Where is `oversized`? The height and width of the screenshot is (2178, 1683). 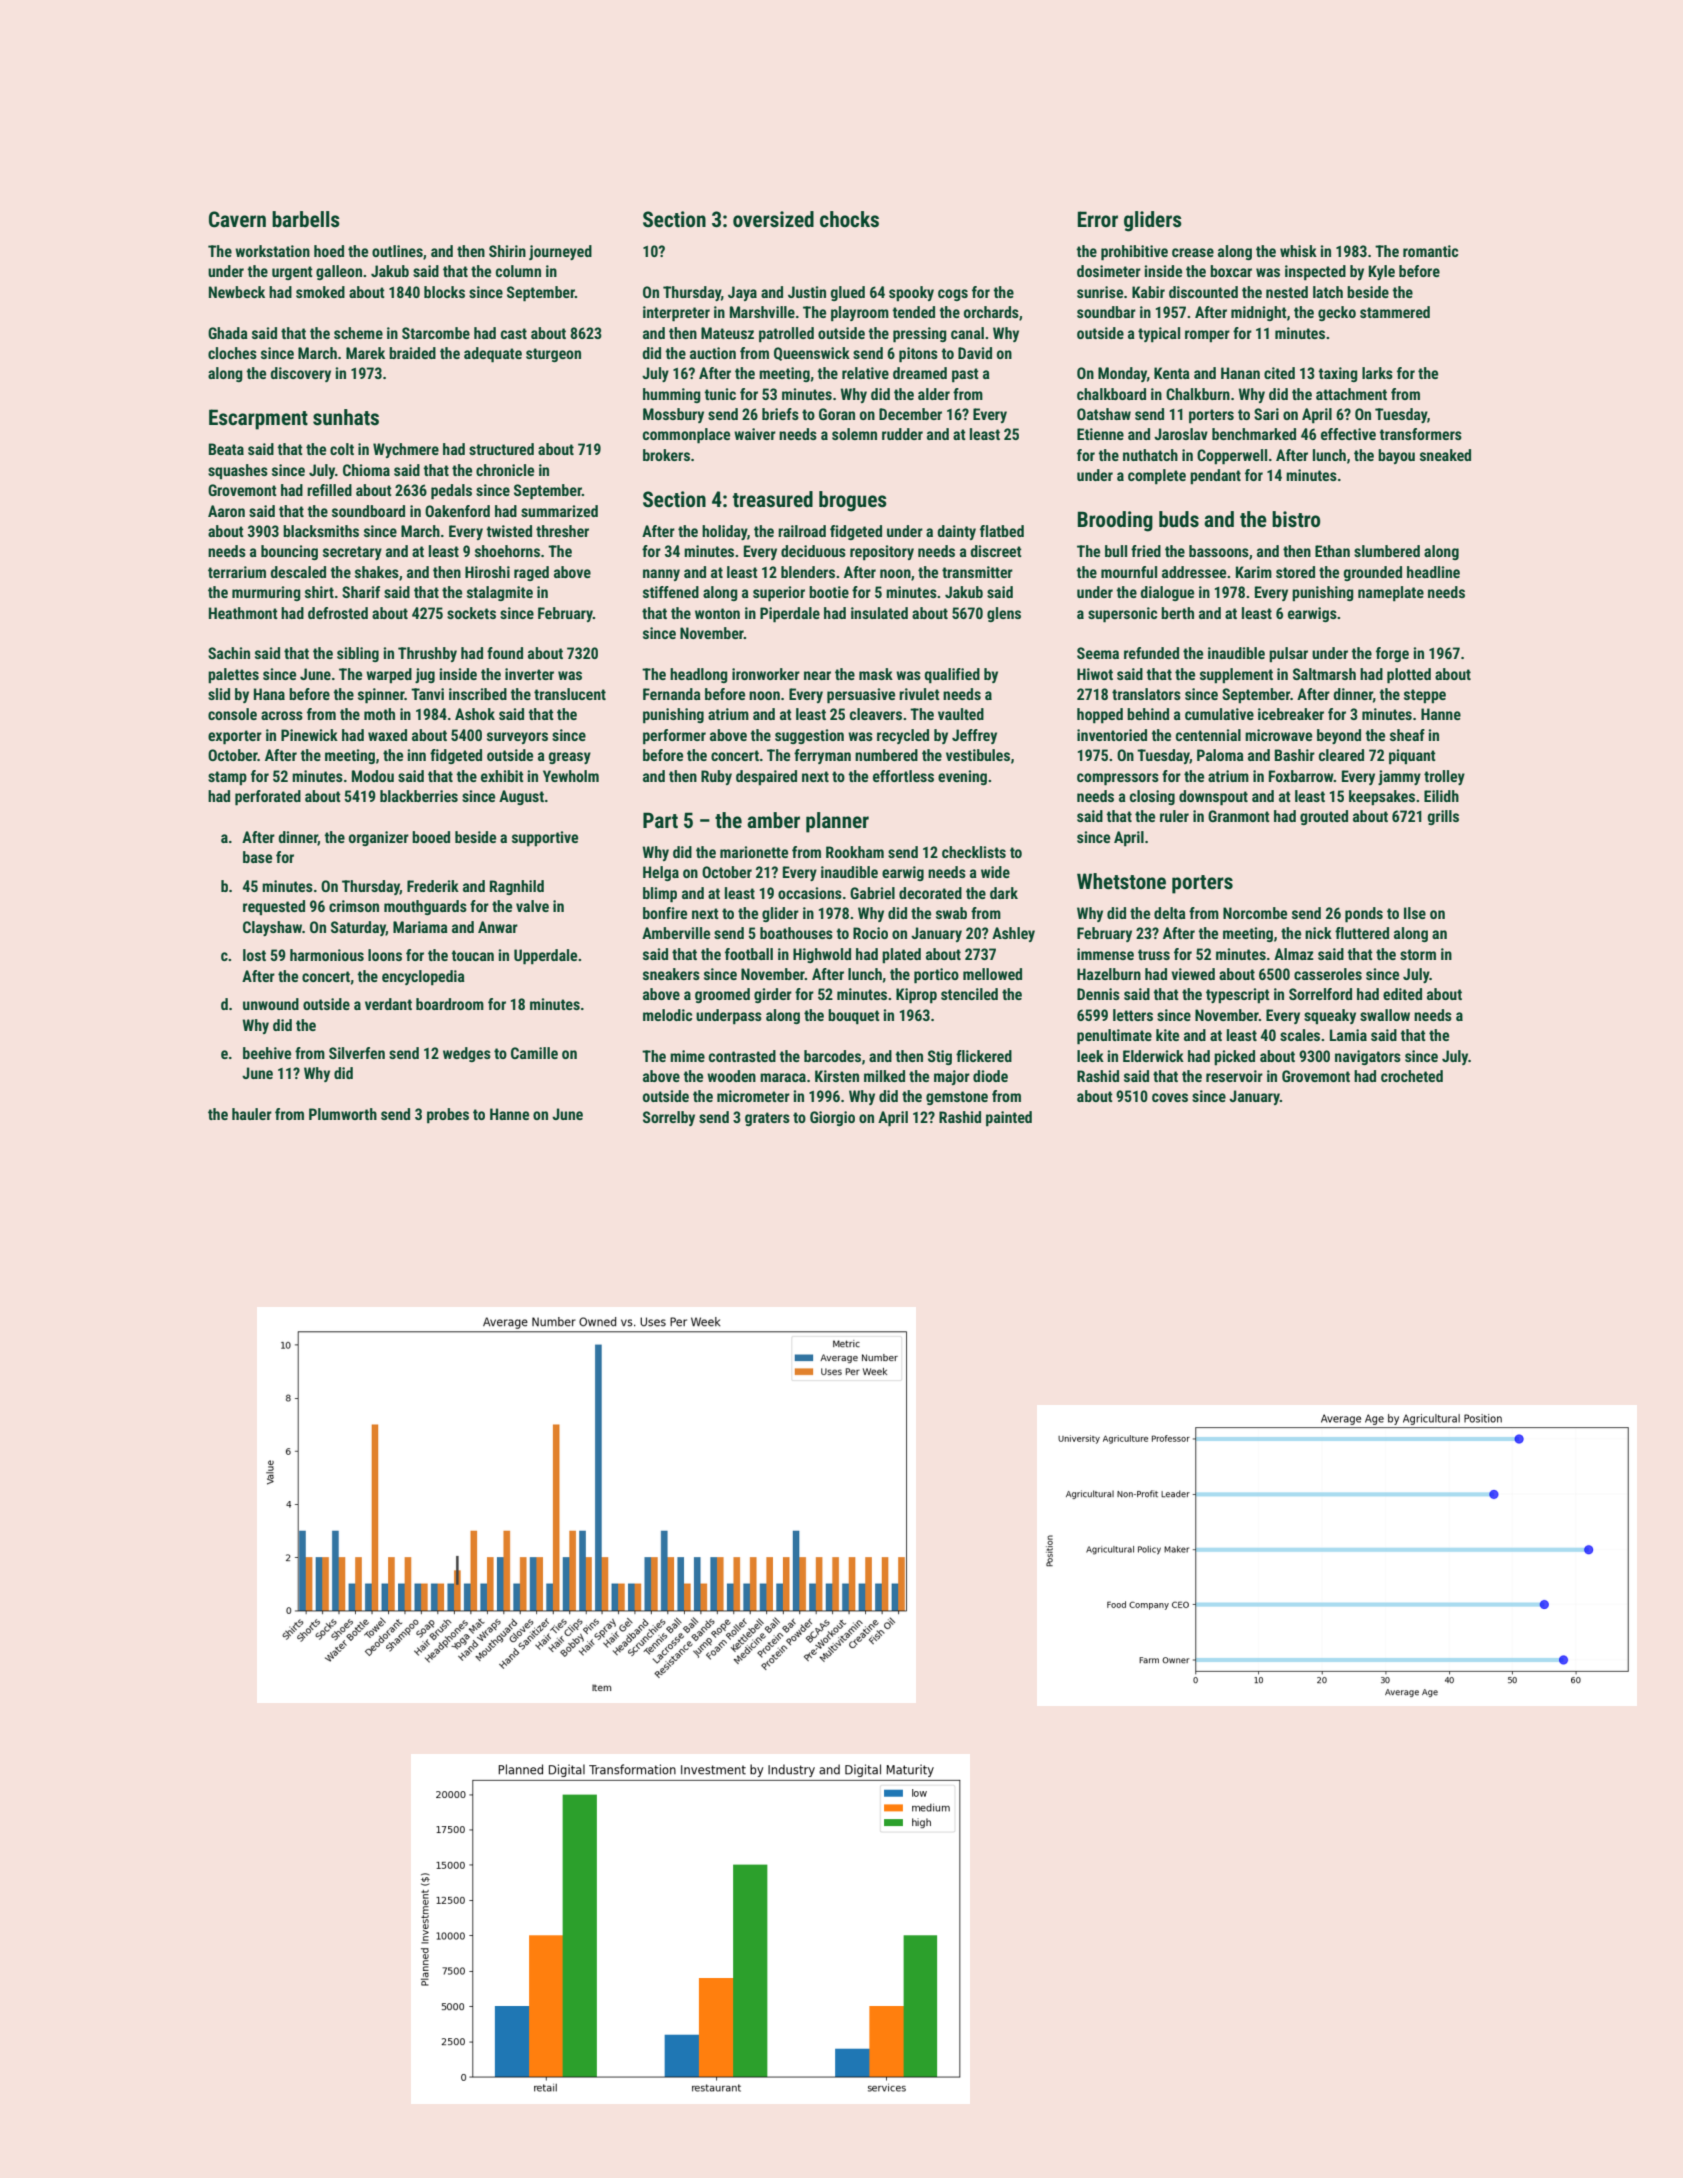
oversized is located at coordinates (773, 219).
